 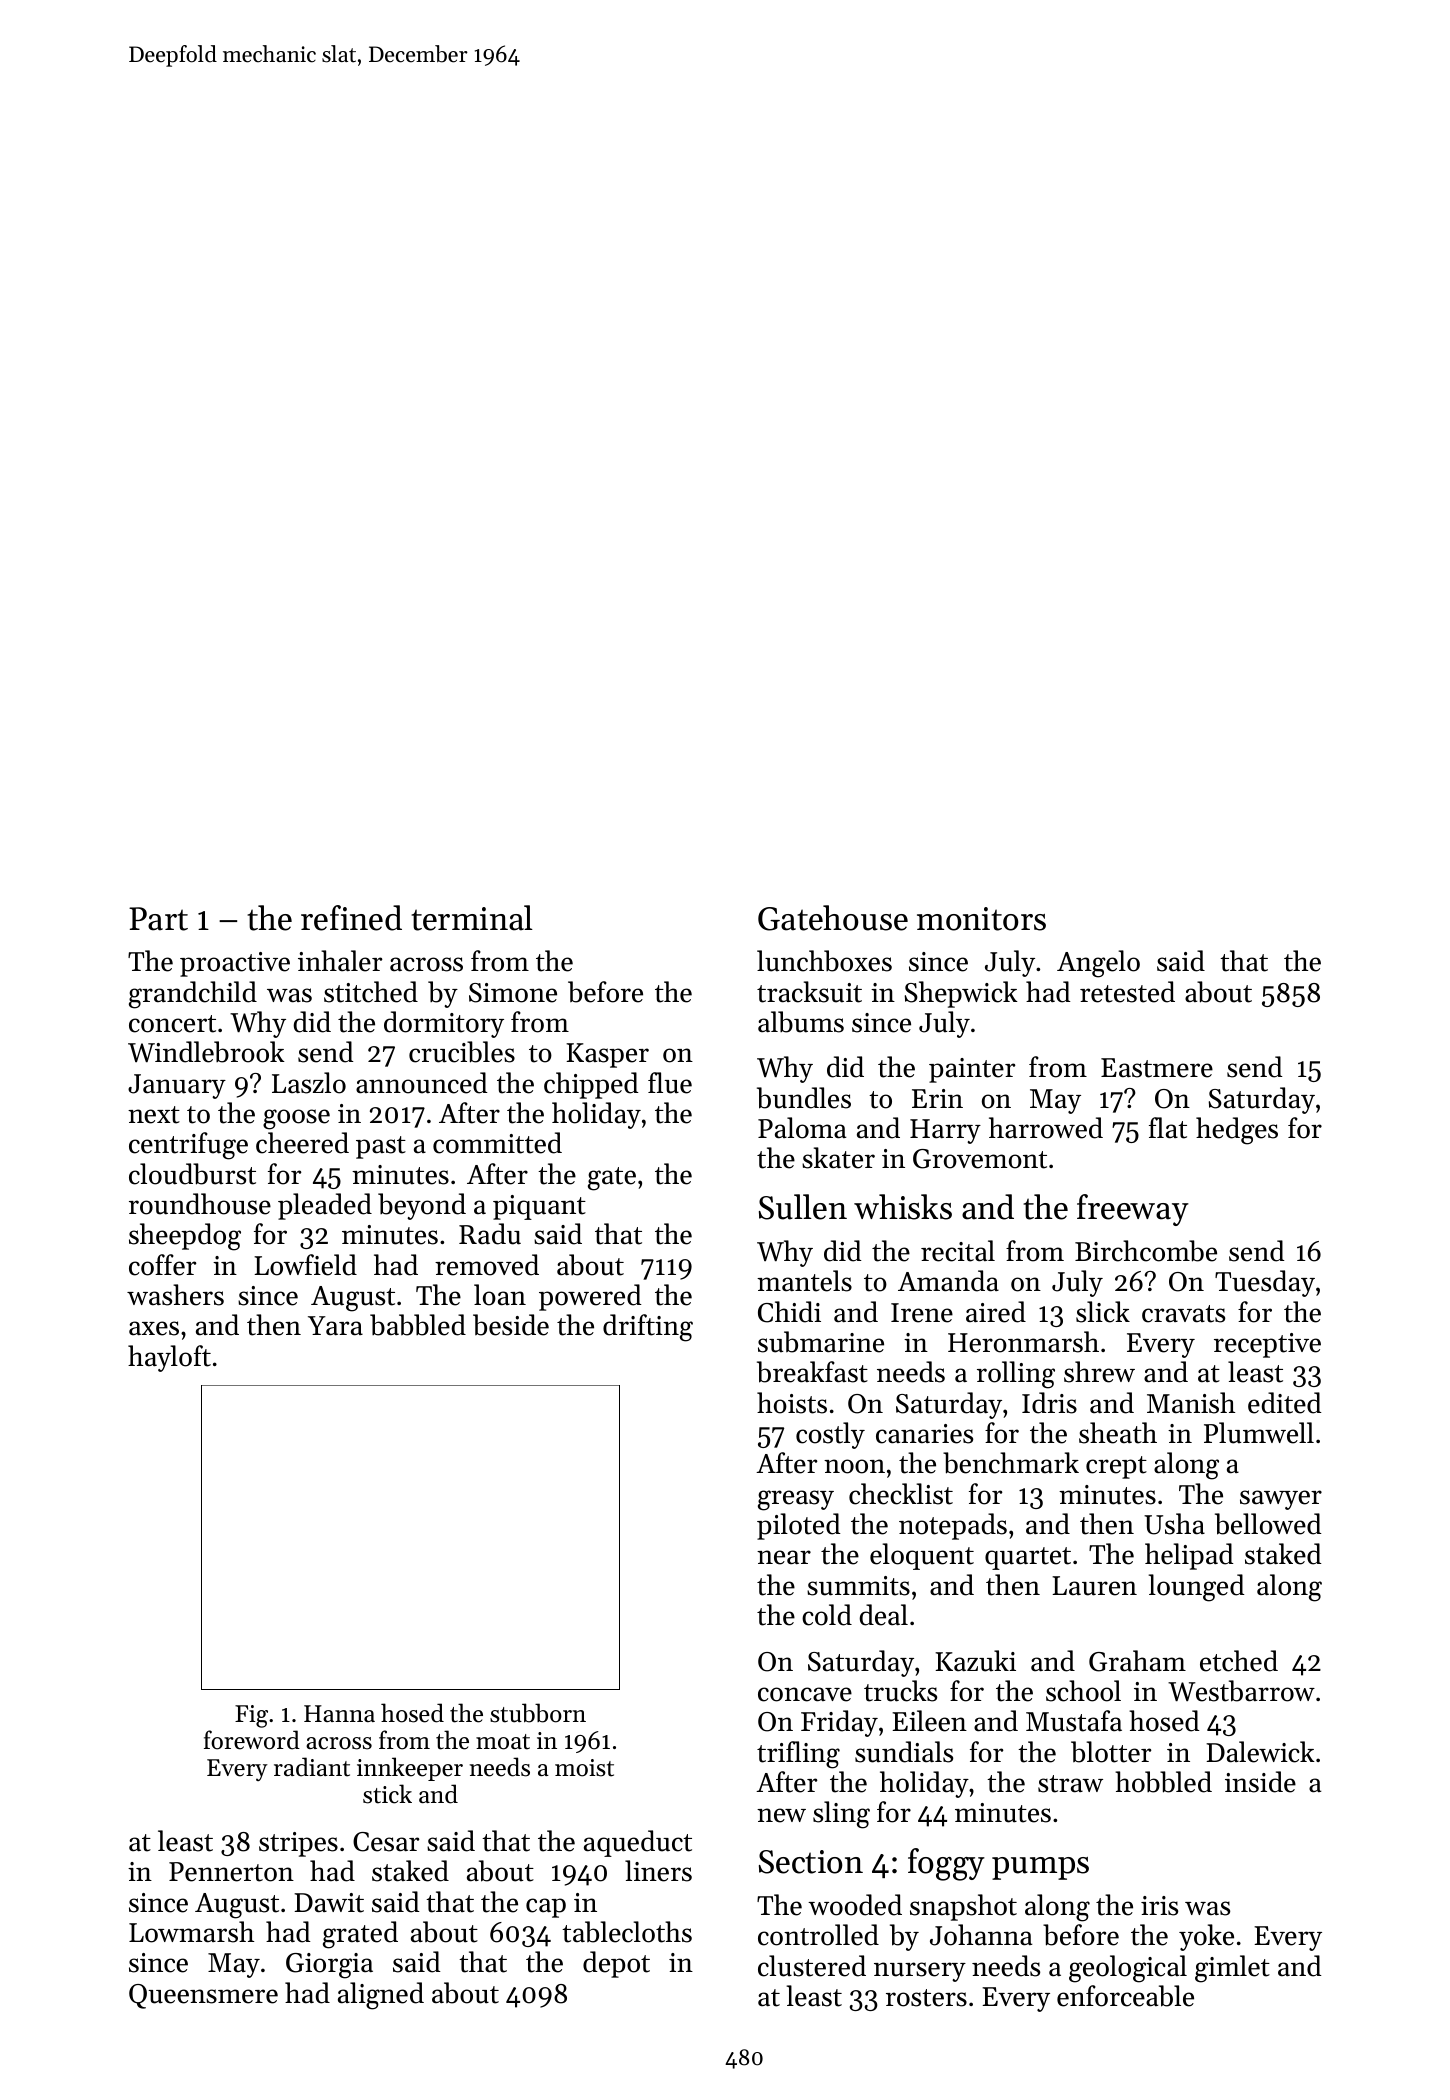 What do you see at coordinates (252, 1740) in the screenshot?
I see `foreword` at bounding box center [252, 1740].
